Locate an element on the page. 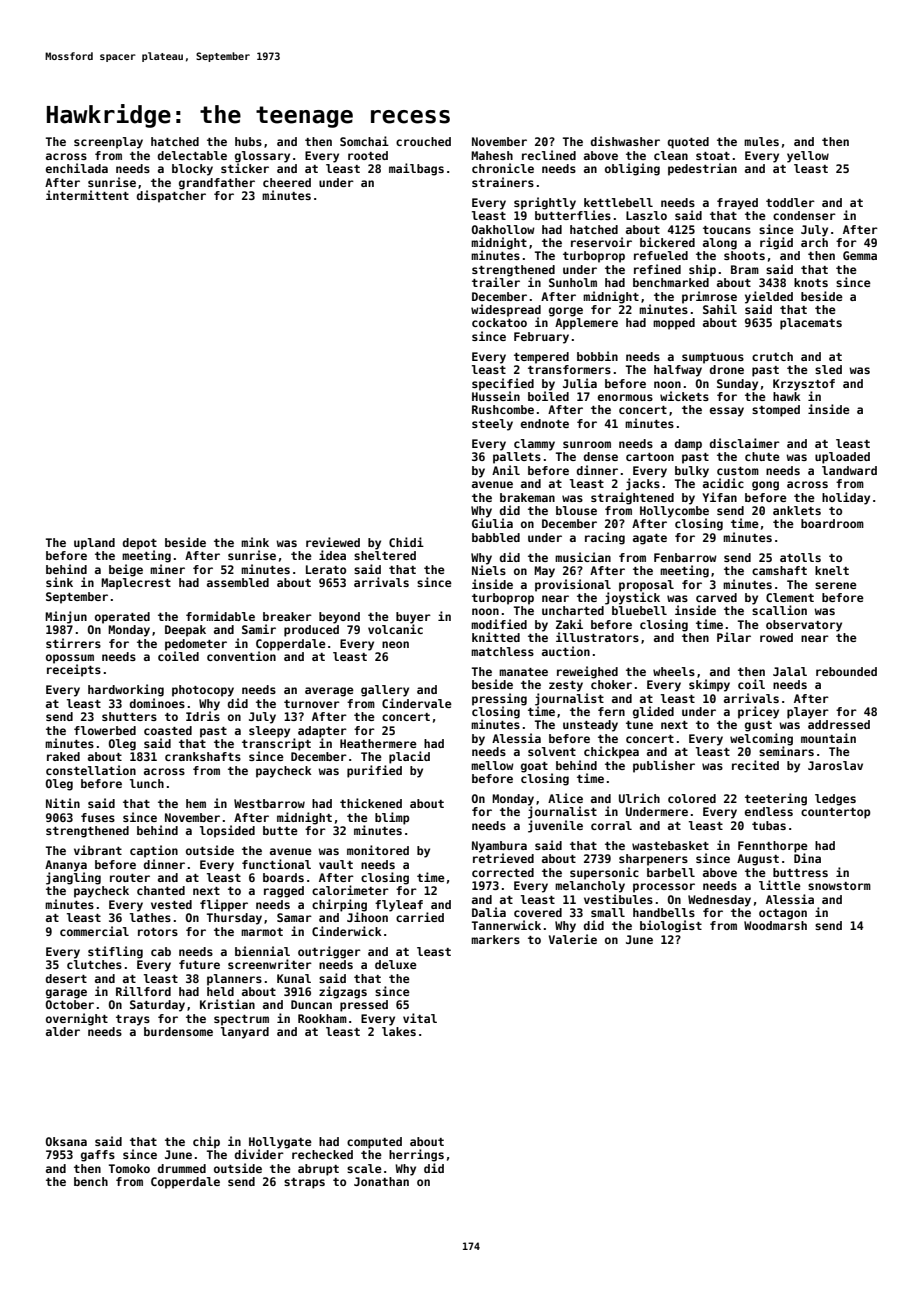  lakes is located at coordinates (399, 1031).
